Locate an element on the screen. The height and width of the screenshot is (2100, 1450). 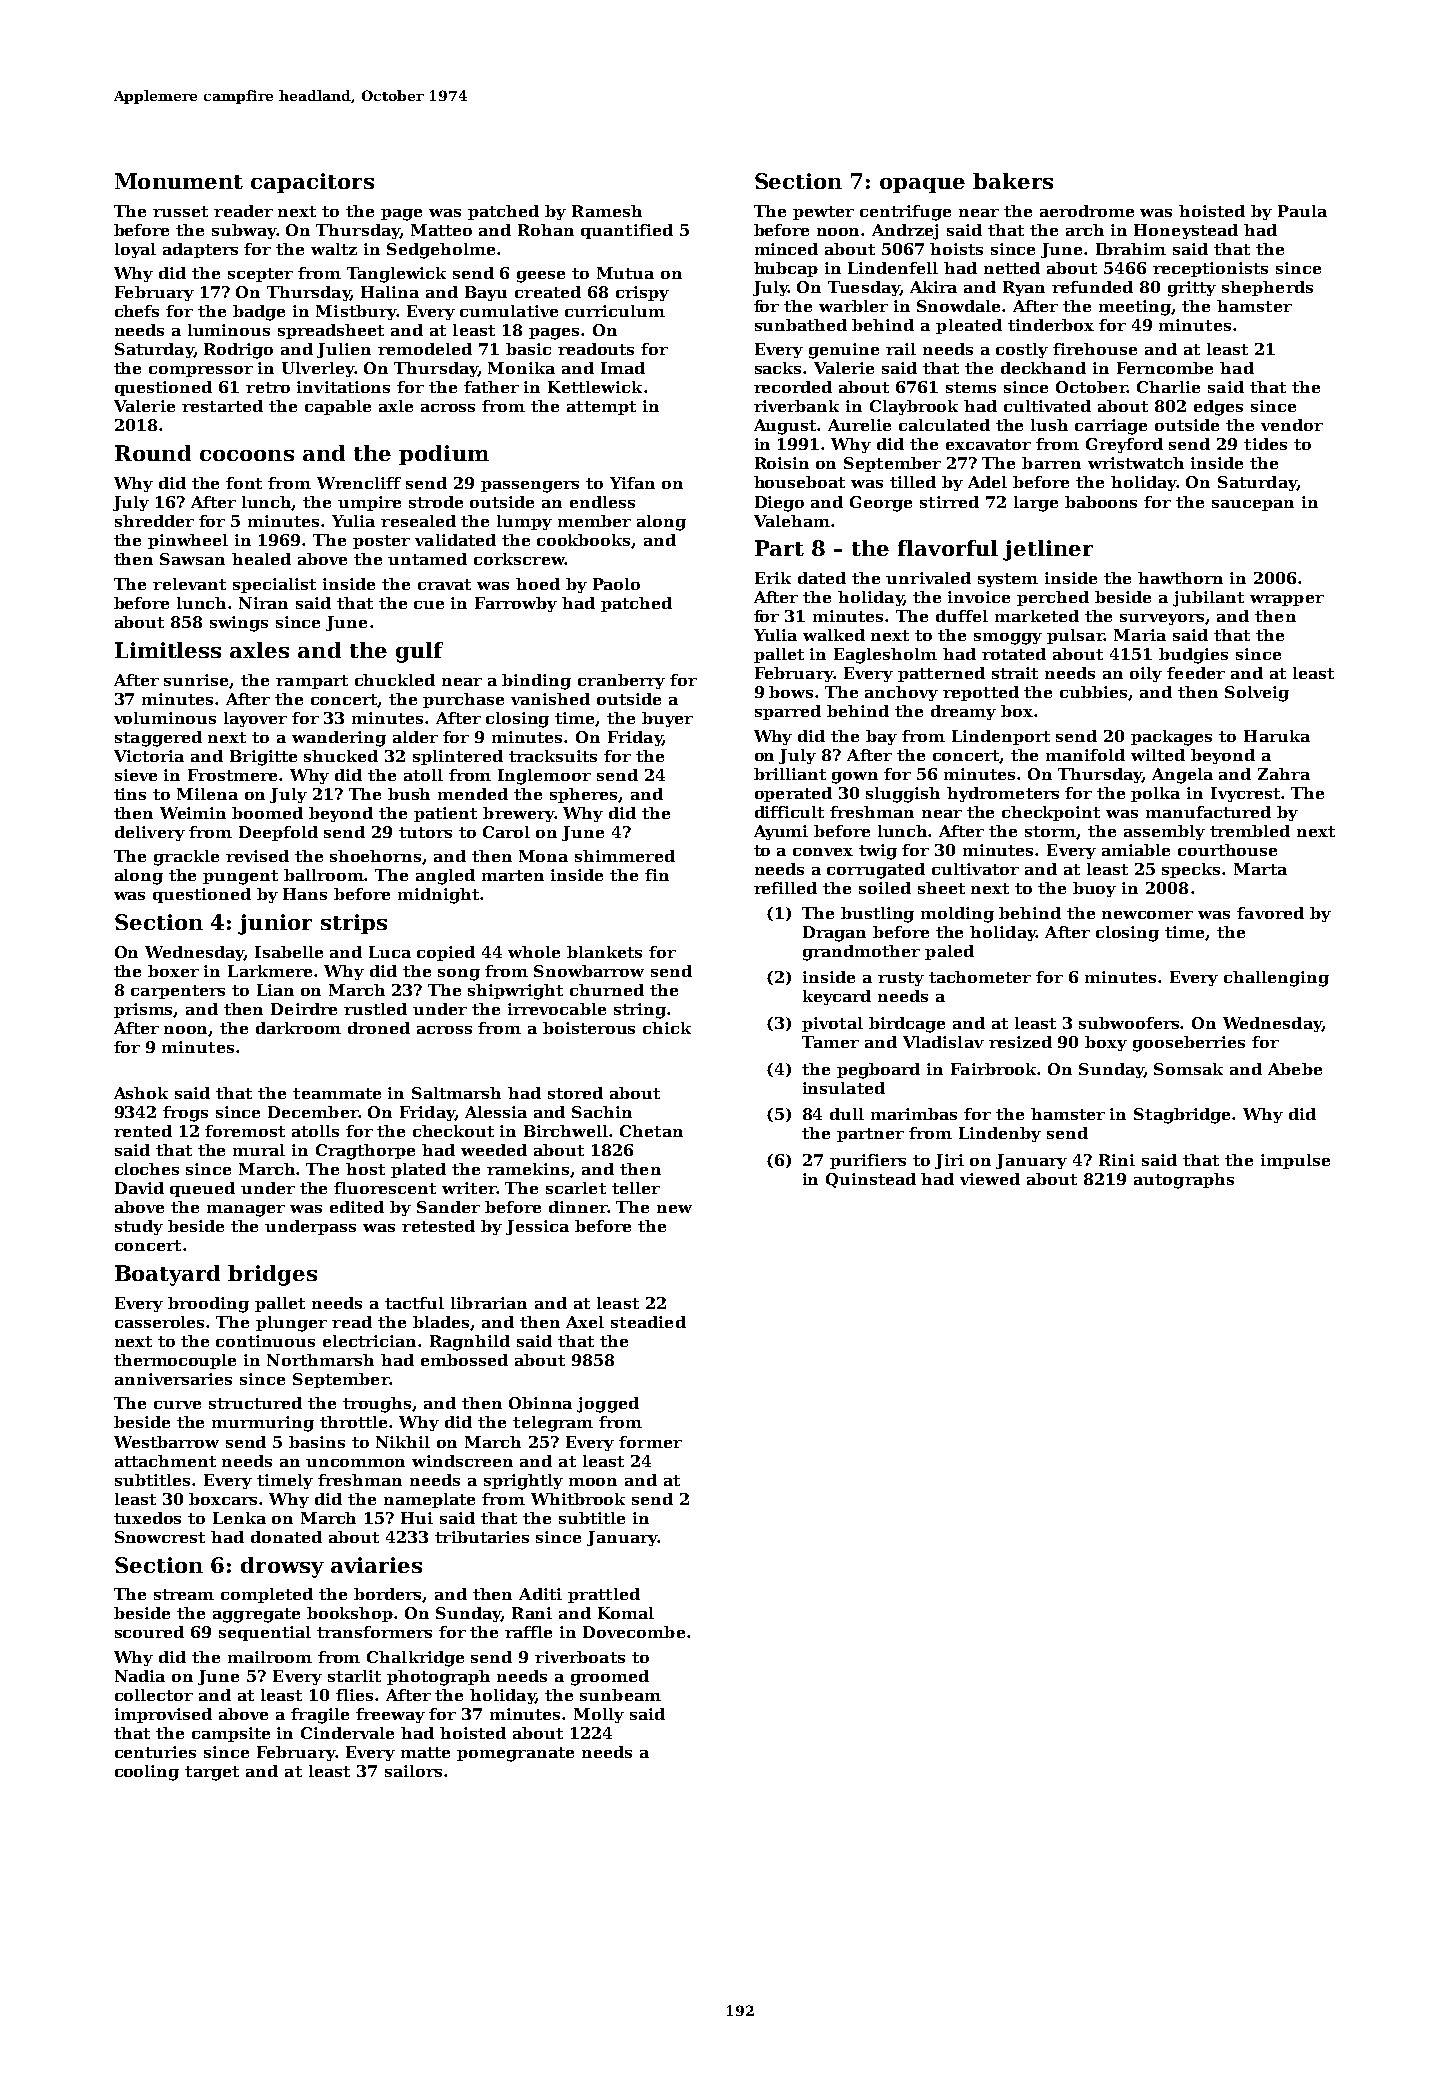
Stagbridge is located at coordinates (1182, 1116).
